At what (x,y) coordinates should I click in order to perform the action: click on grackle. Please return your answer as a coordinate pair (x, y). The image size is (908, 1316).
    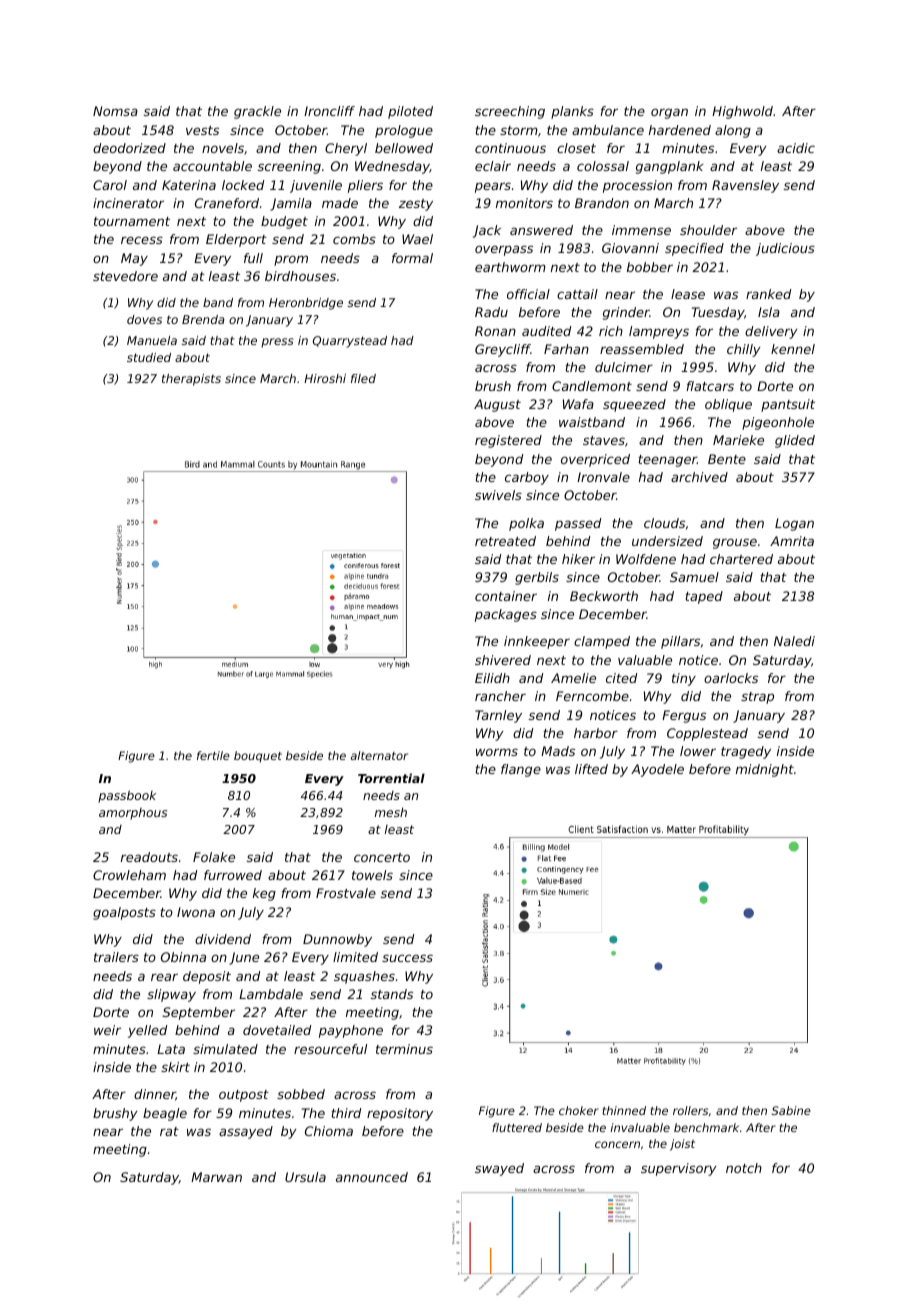
    Looking at the image, I should click on (257, 112).
